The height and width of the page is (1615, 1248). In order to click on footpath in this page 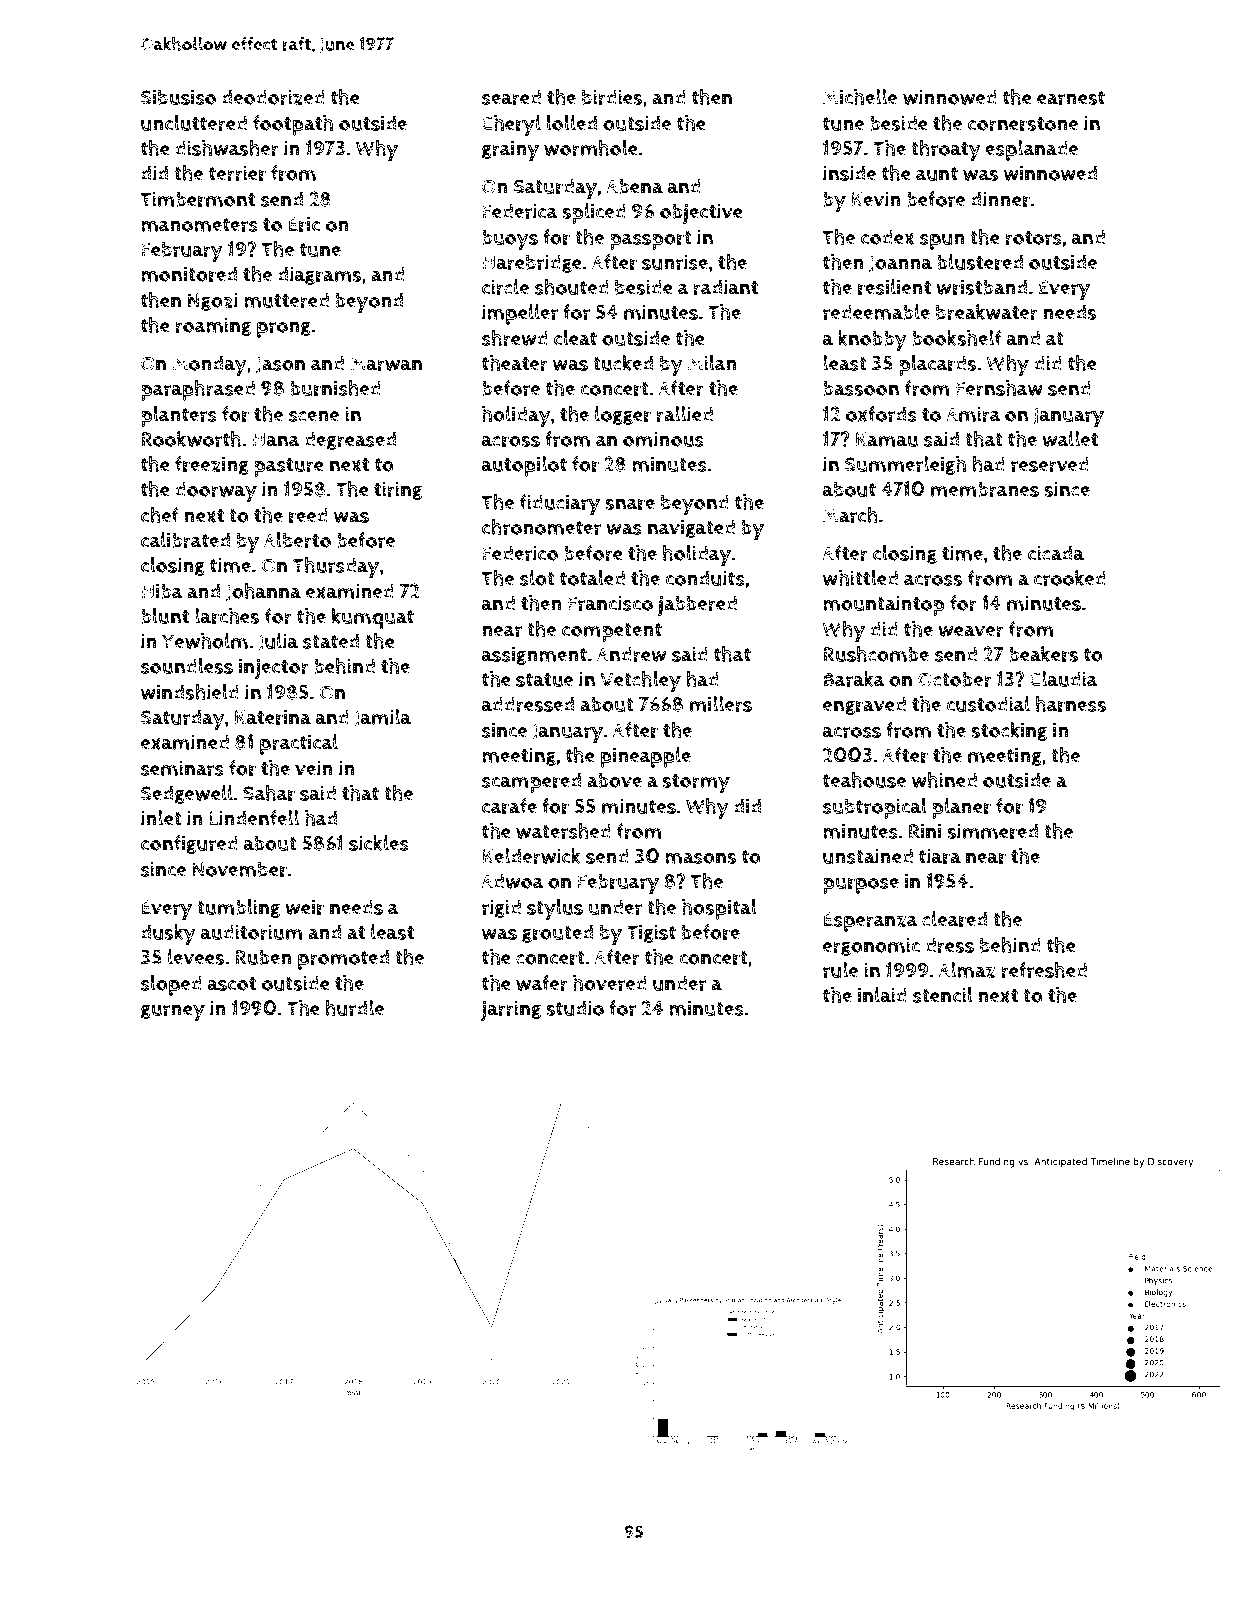, I will do `click(293, 125)`.
